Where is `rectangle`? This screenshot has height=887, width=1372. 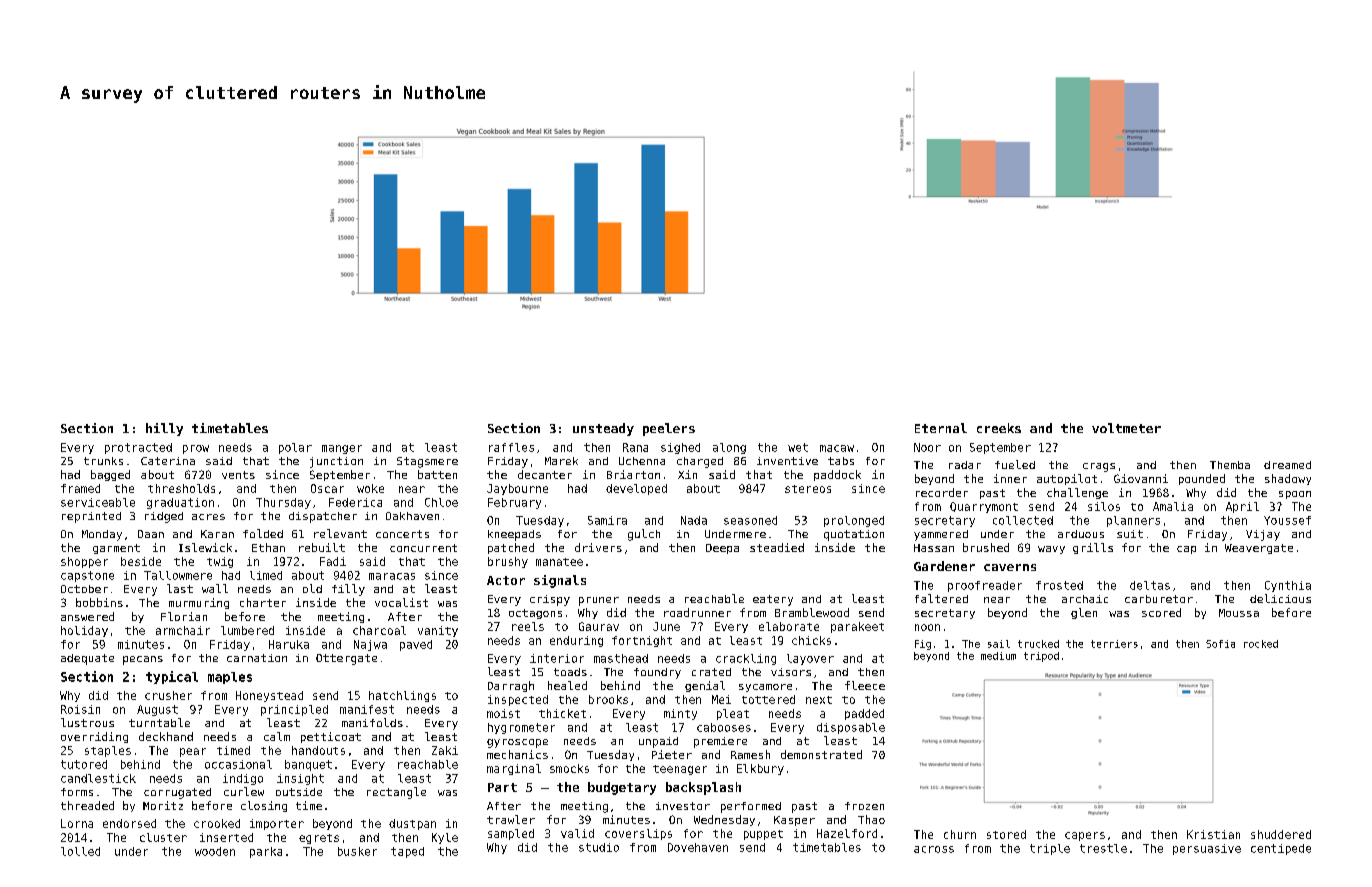
rectangle is located at coordinates (396, 793).
